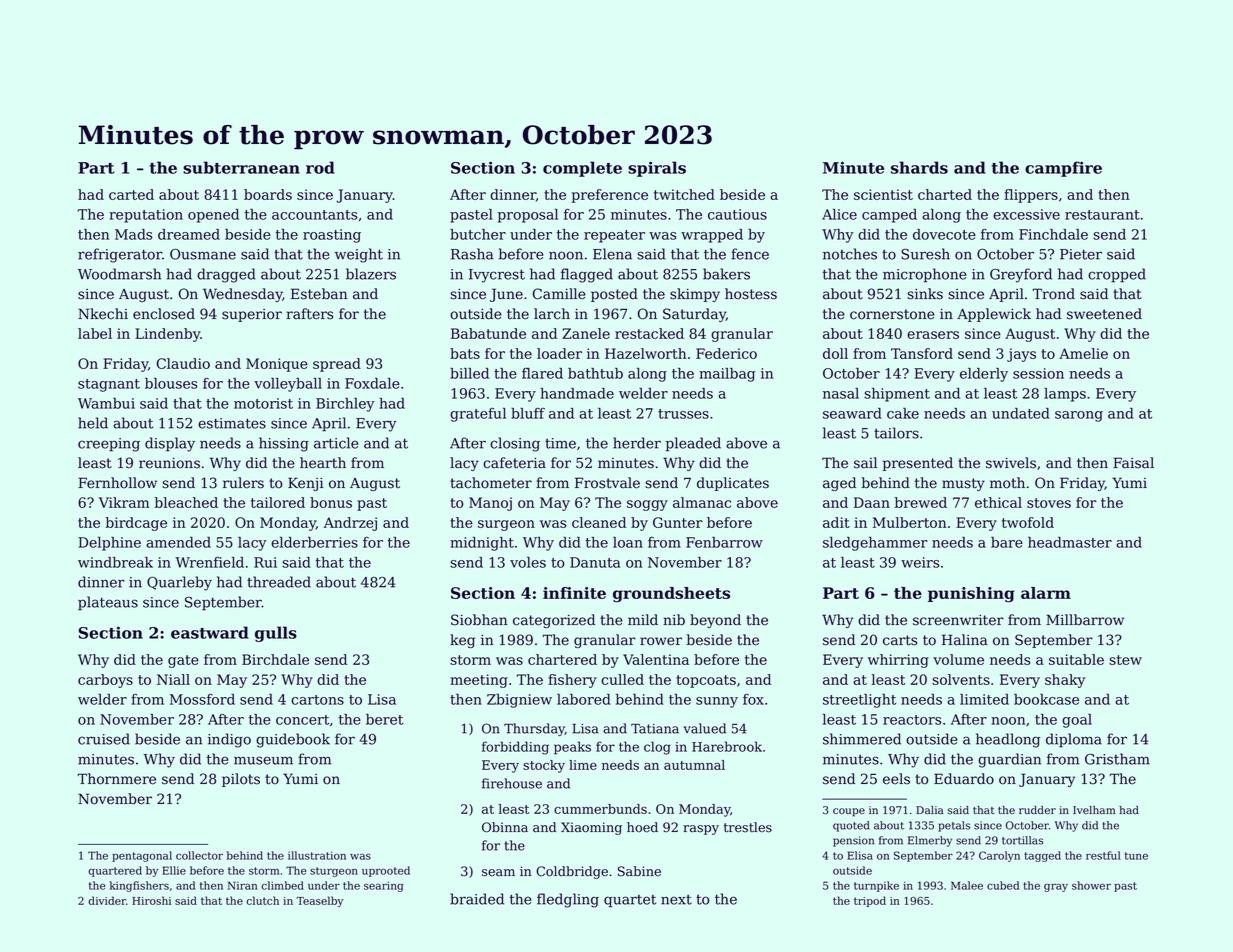 The height and width of the document is (952, 1233). Describe the element at coordinates (268, 194) in the document. I see `boards` at that location.
